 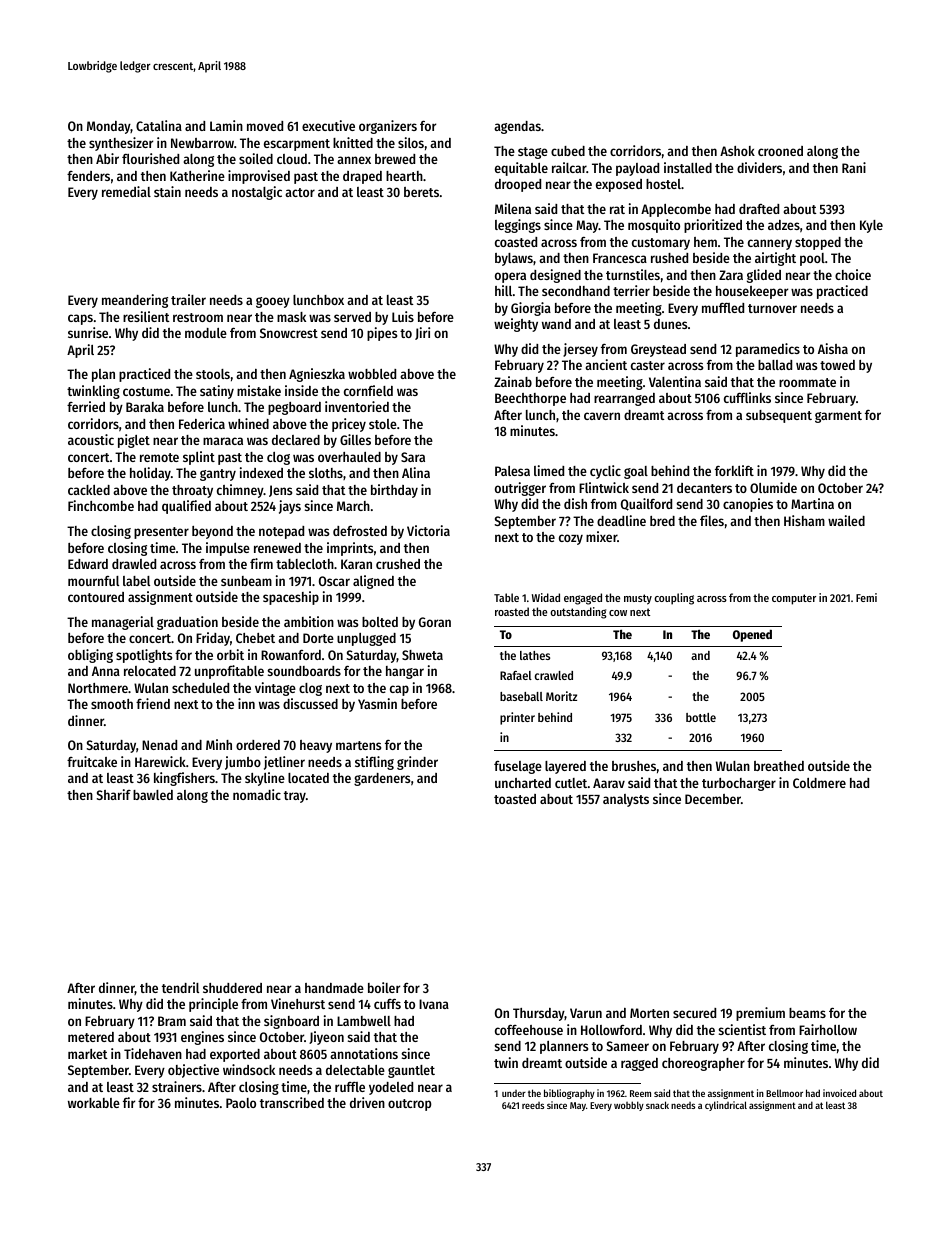 What do you see at coordinates (109, 127) in the screenshot?
I see `Monday` at bounding box center [109, 127].
